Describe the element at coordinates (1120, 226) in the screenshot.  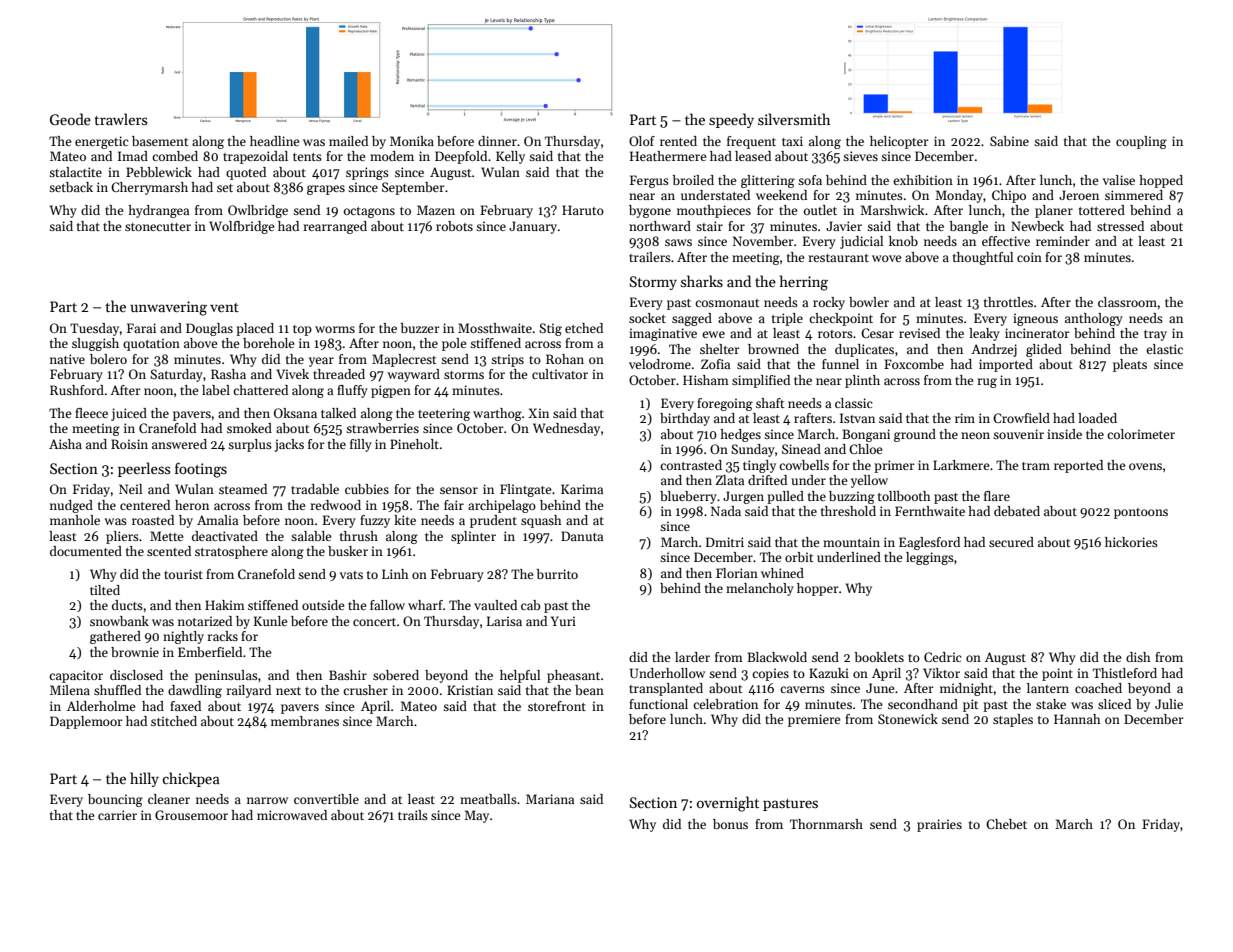
I see `stressed` at that location.
